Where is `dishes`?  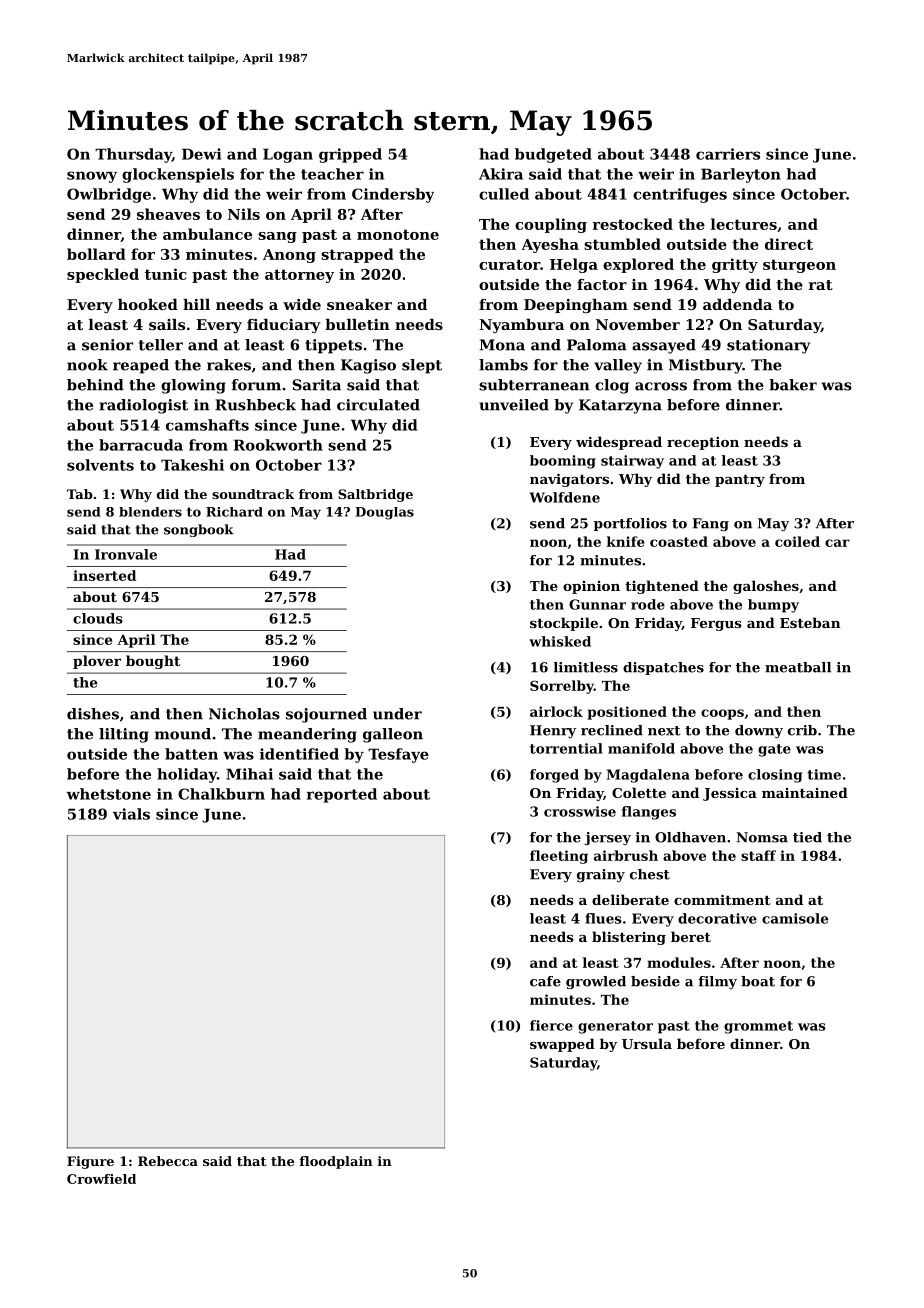
dishes is located at coordinates (93, 714).
